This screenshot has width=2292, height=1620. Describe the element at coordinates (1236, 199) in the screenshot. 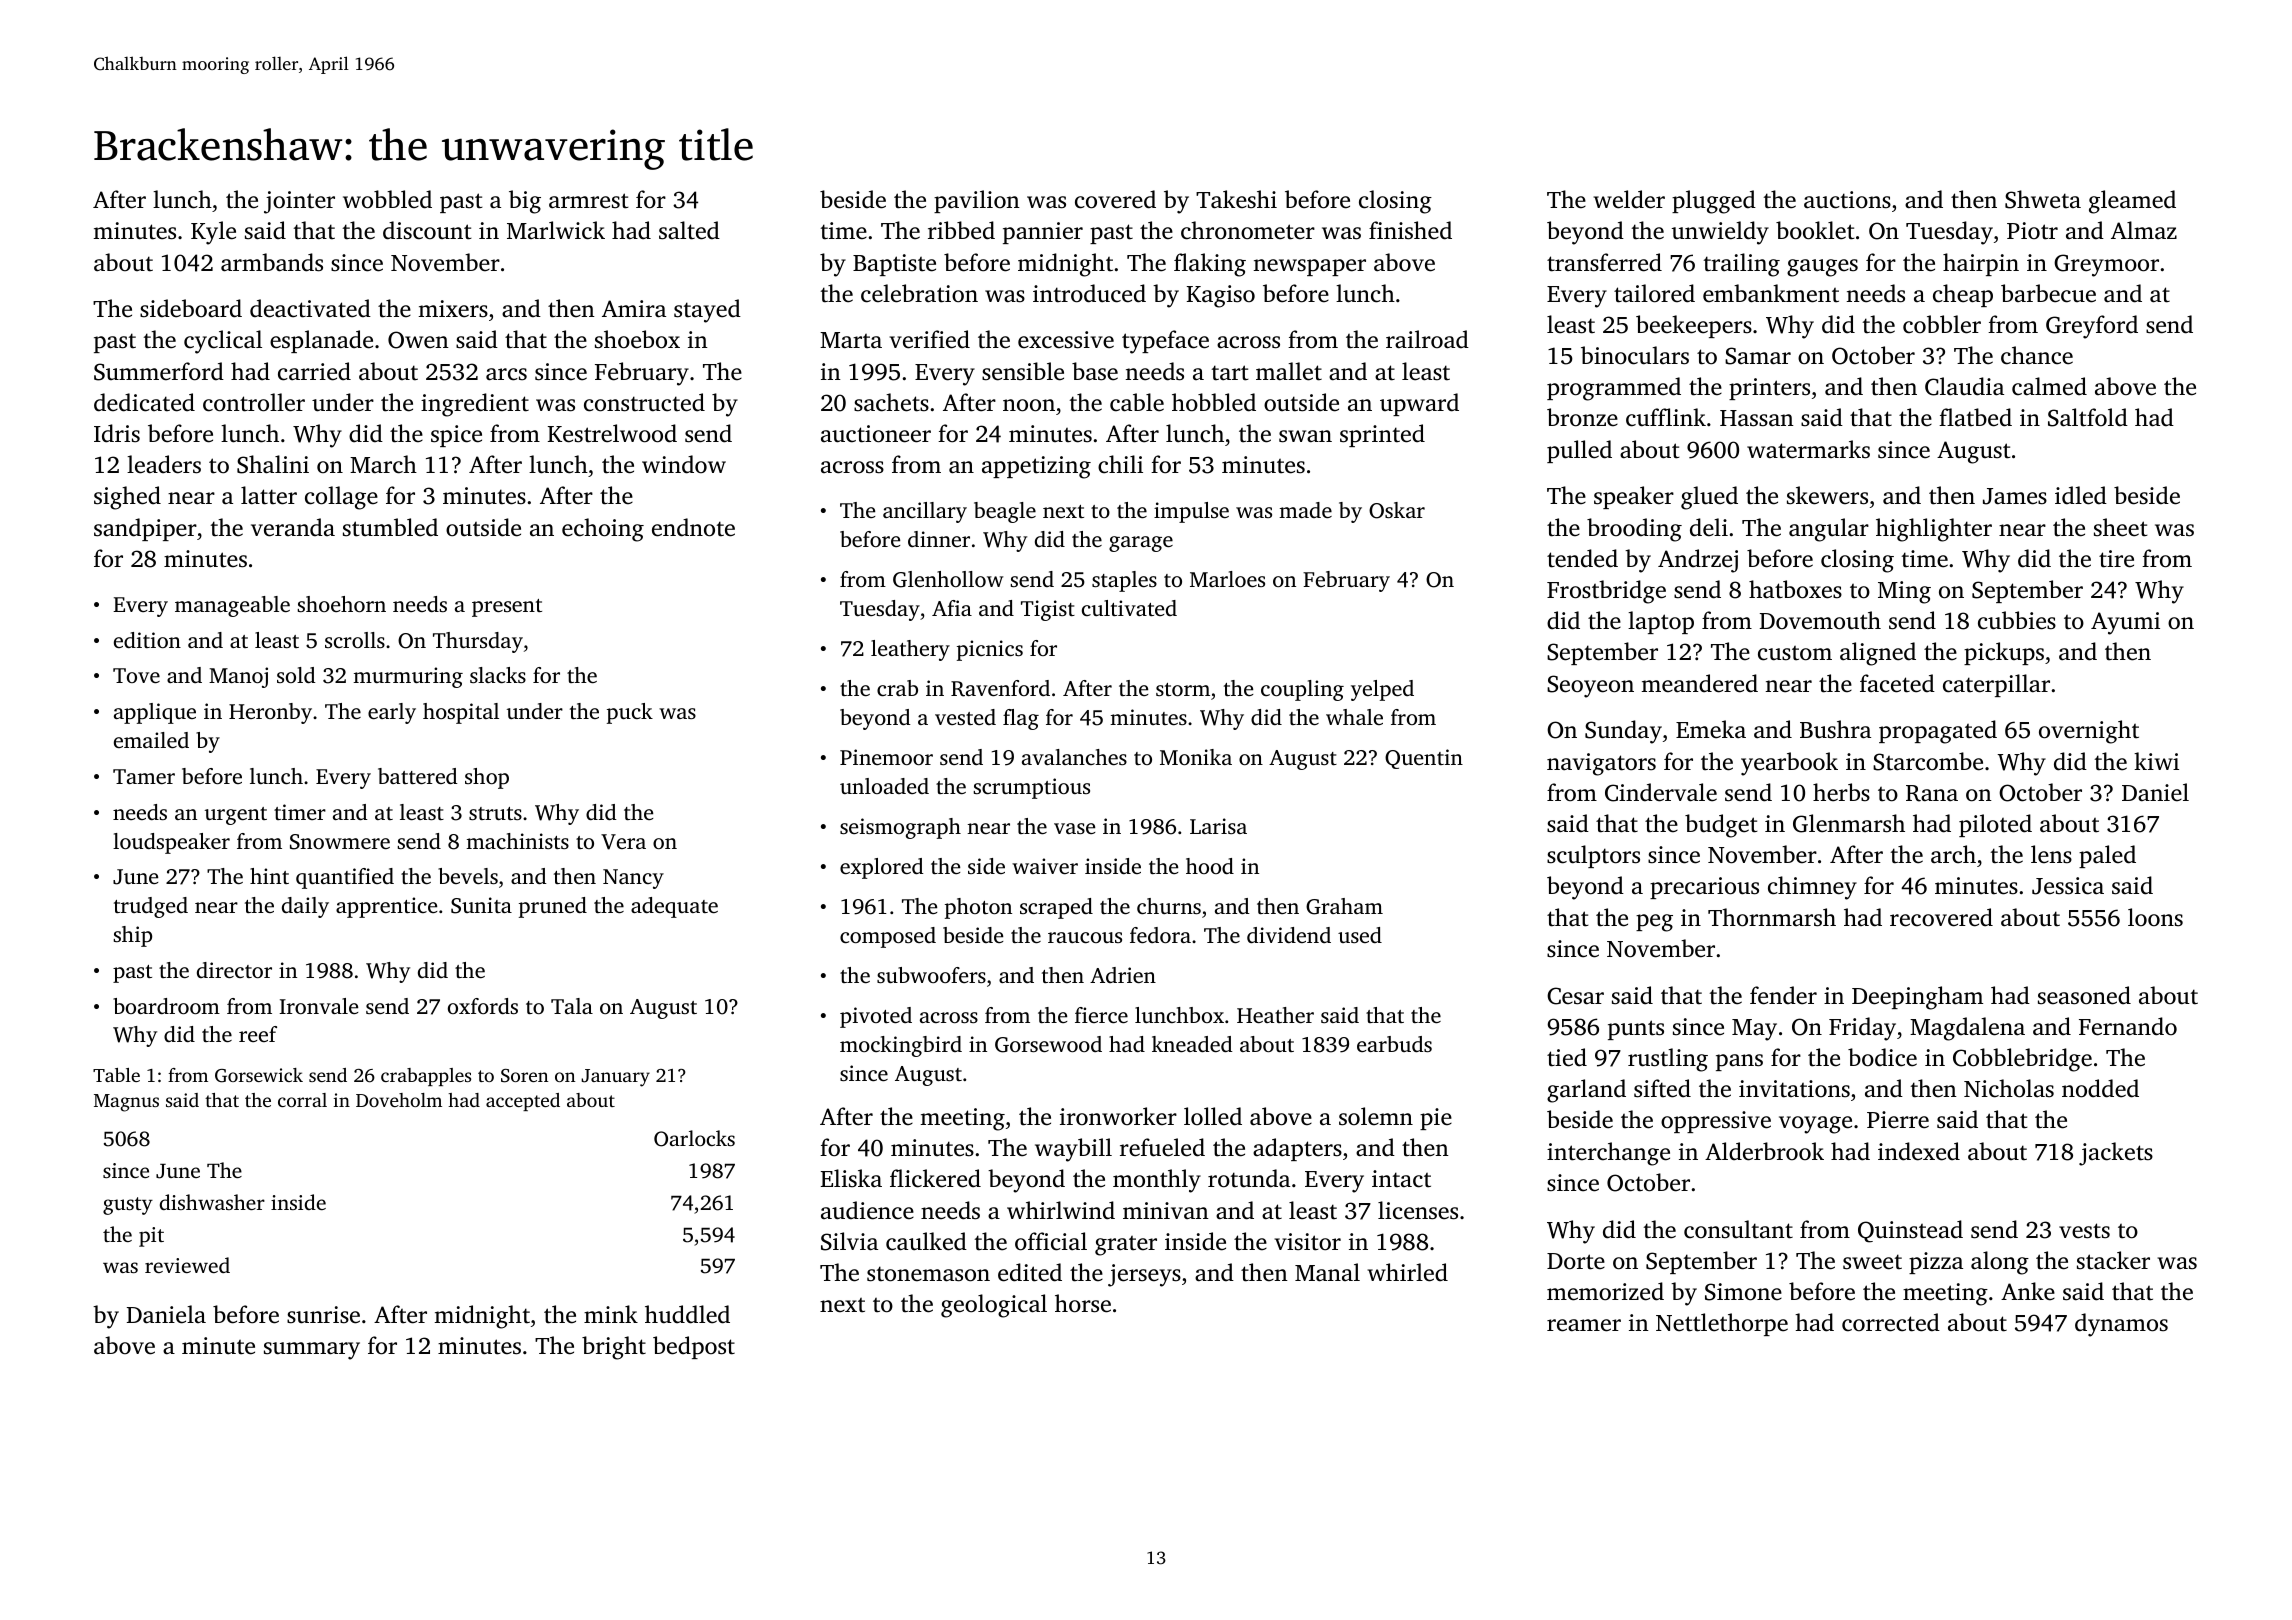

I see `Takeshi` at that location.
